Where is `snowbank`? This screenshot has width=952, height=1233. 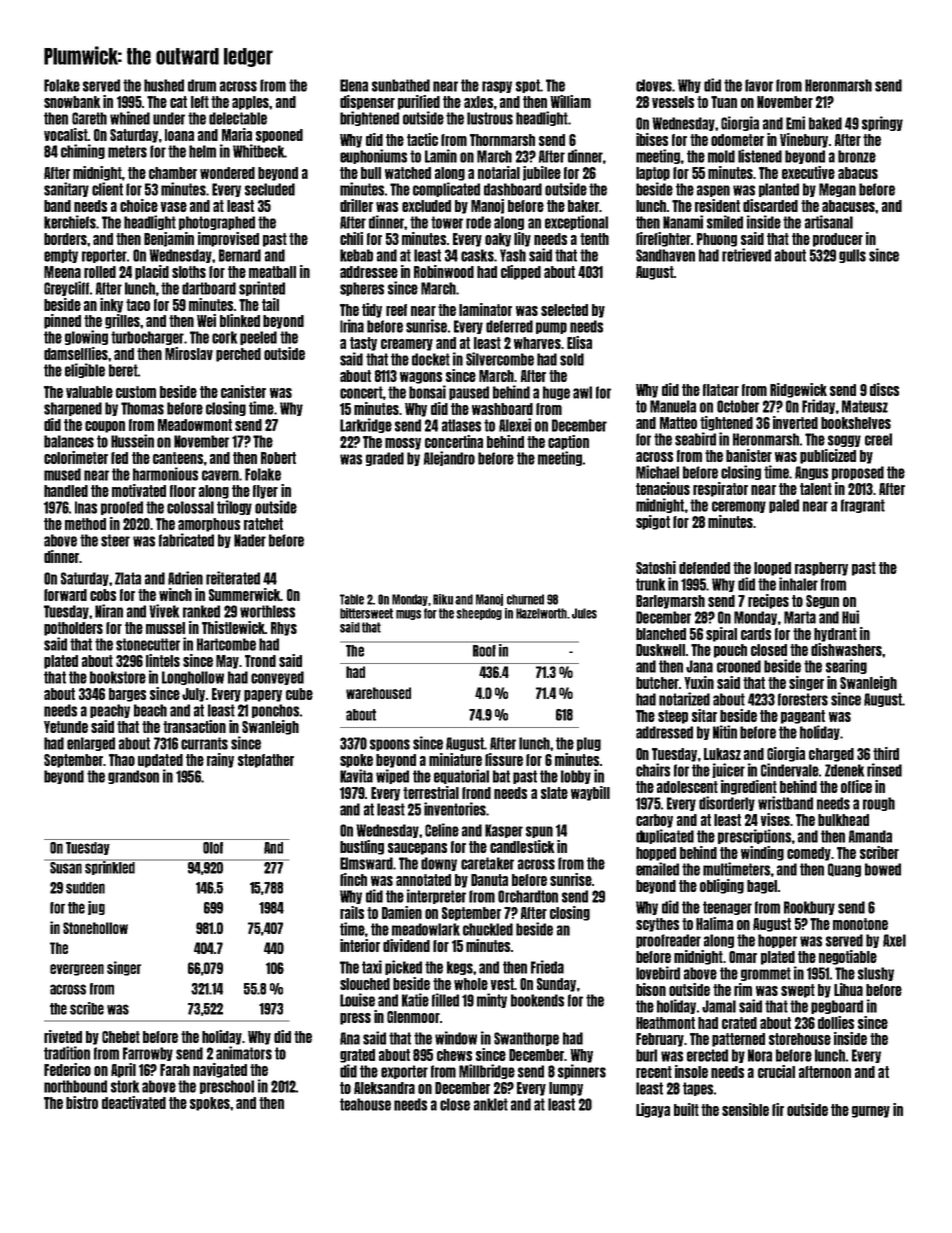
snowbank is located at coordinates (72, 102).
